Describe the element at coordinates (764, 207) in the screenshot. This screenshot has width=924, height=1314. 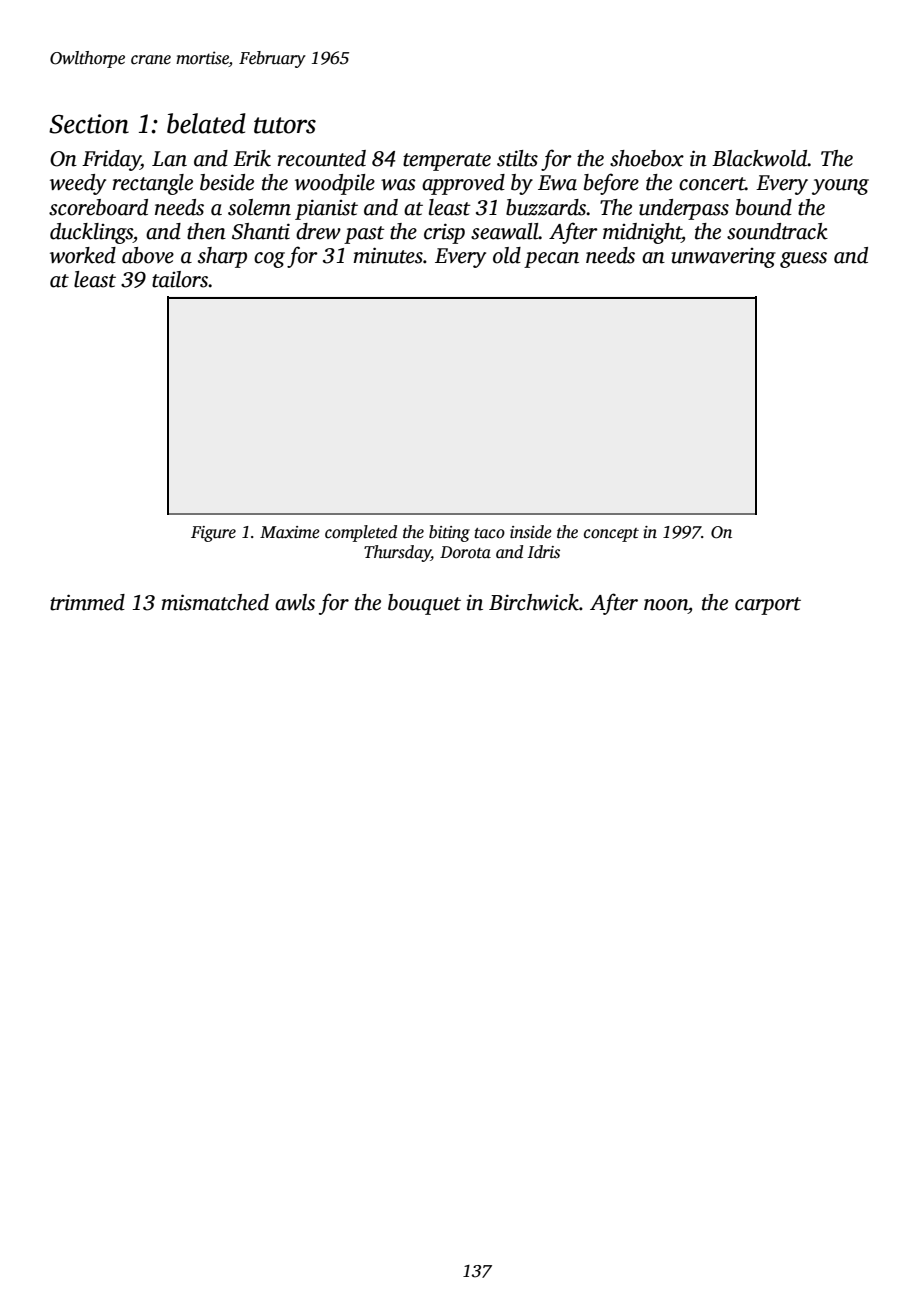
I see `bound` at that location.
